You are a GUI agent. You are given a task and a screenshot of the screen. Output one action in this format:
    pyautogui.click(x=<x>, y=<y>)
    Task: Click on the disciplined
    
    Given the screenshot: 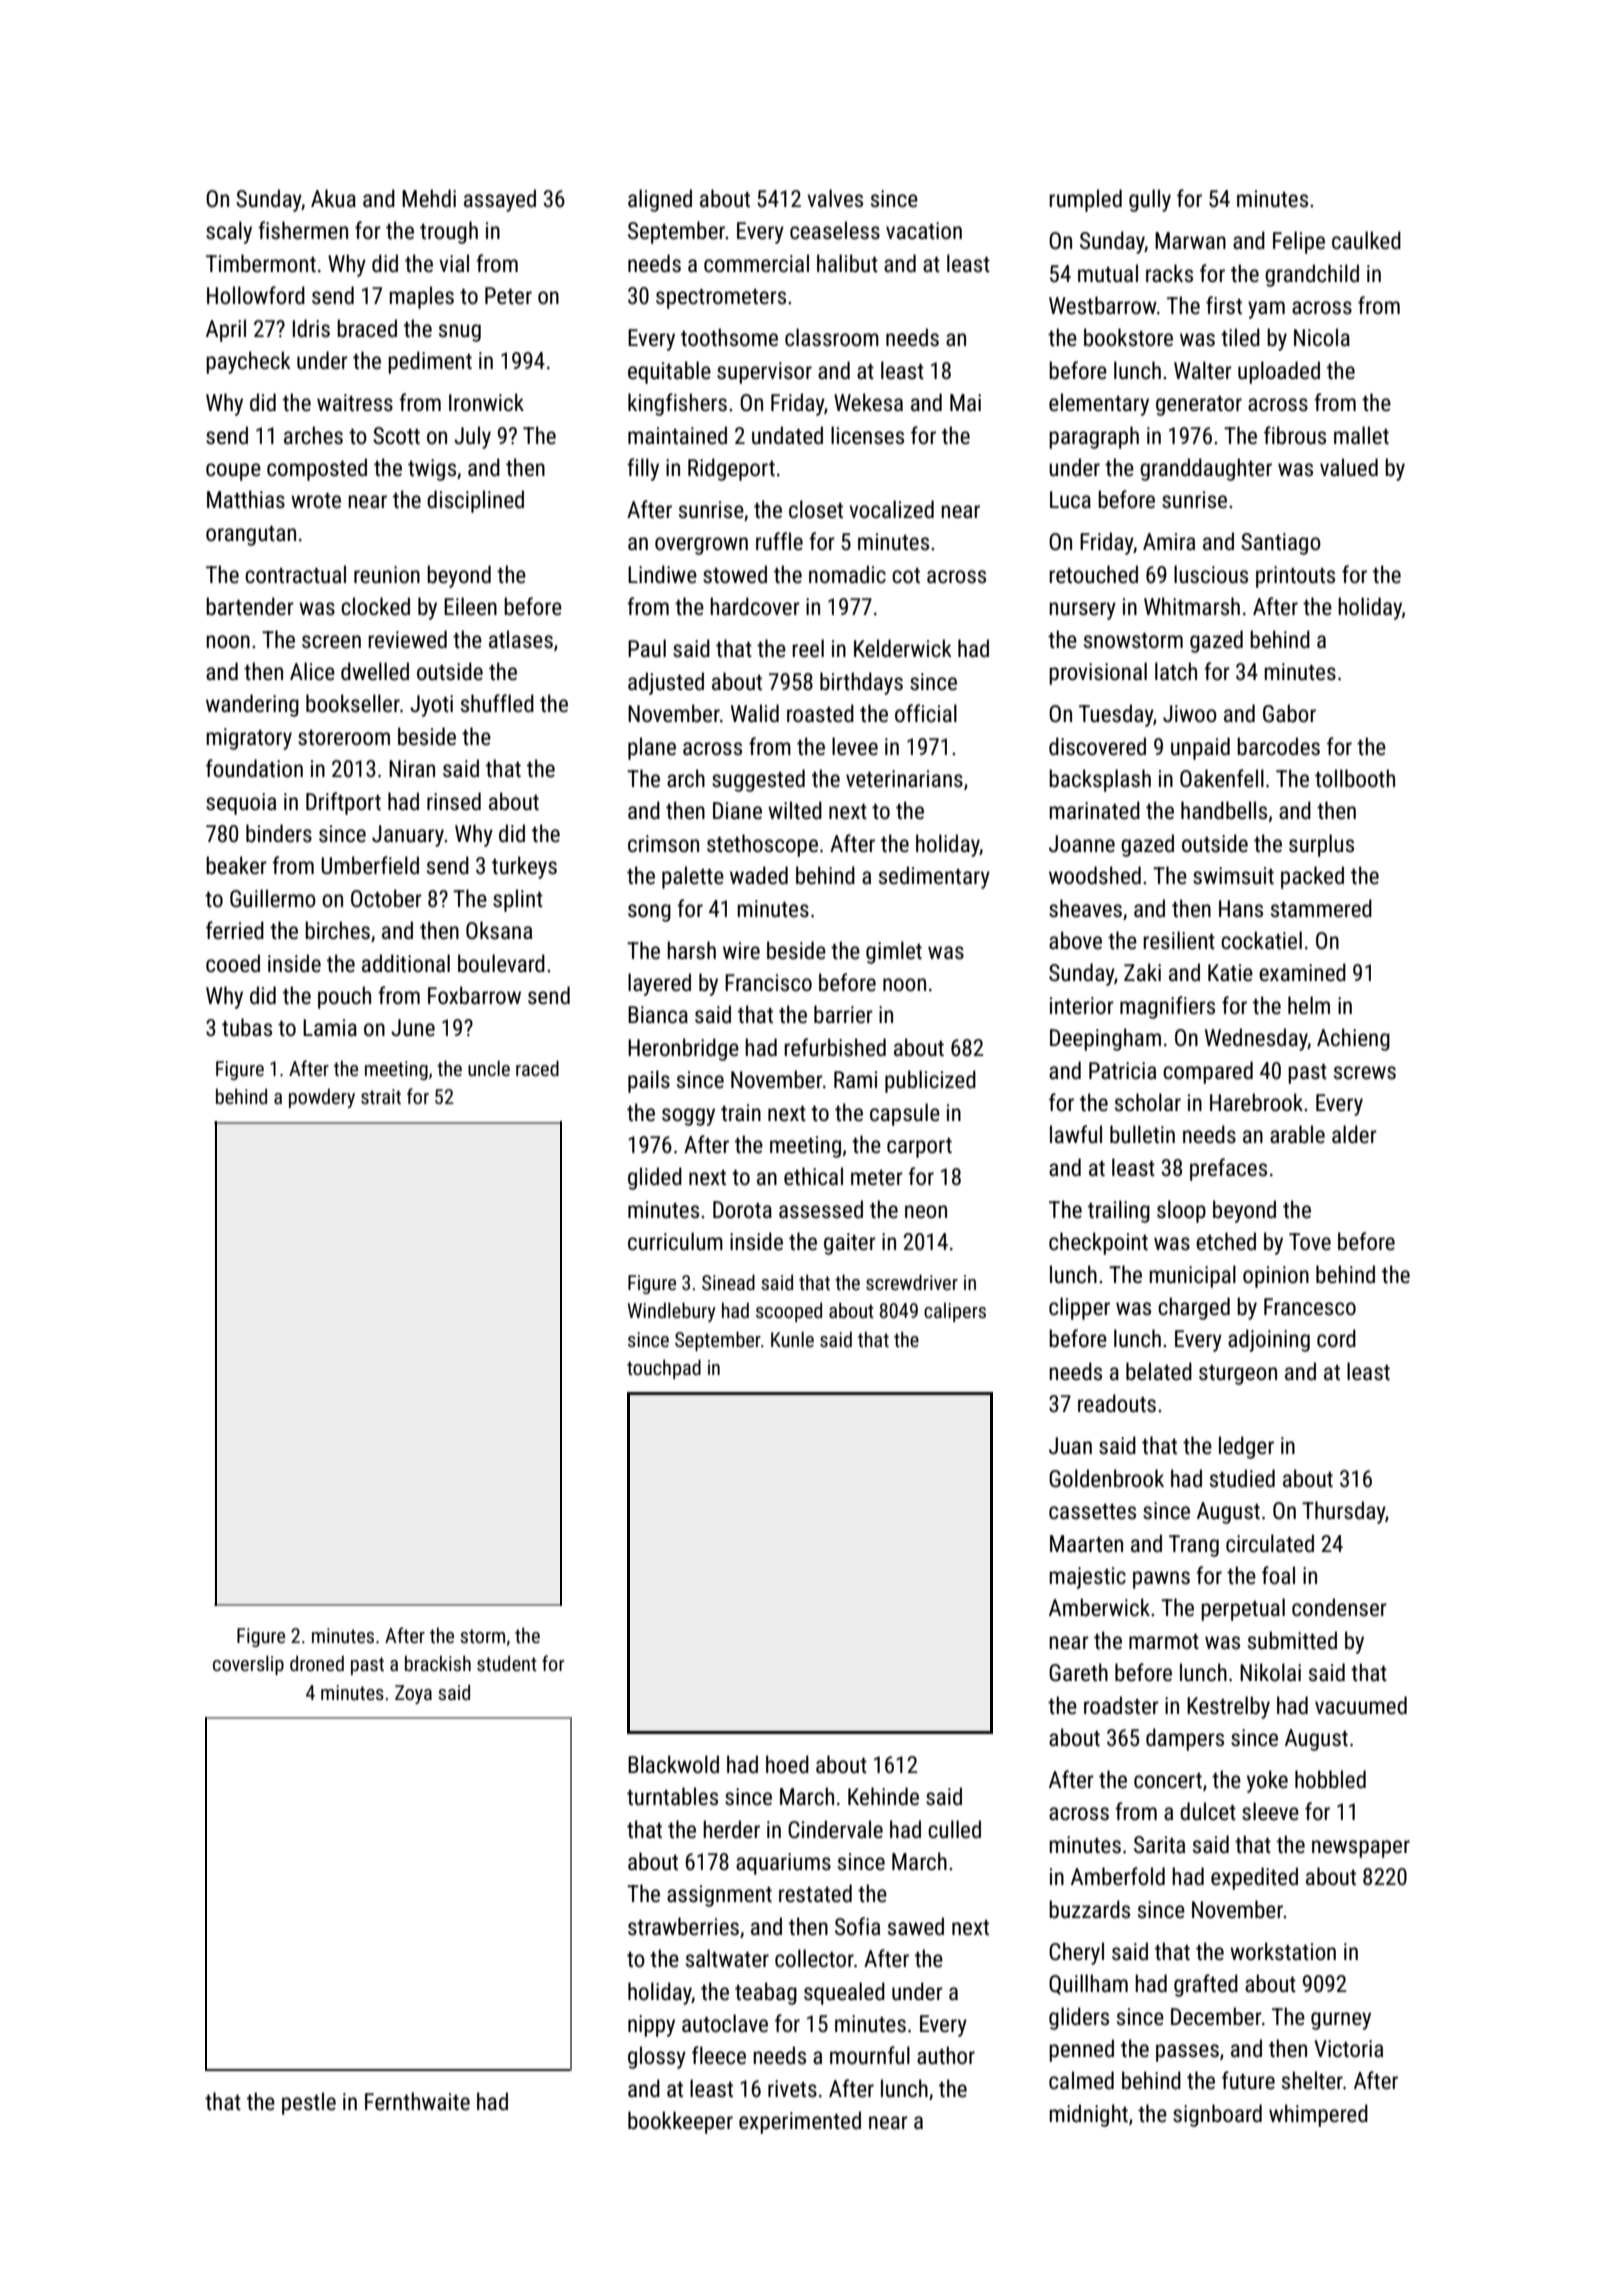 What is the action you would take?
    pyautogui.click(x=475, y=501)
